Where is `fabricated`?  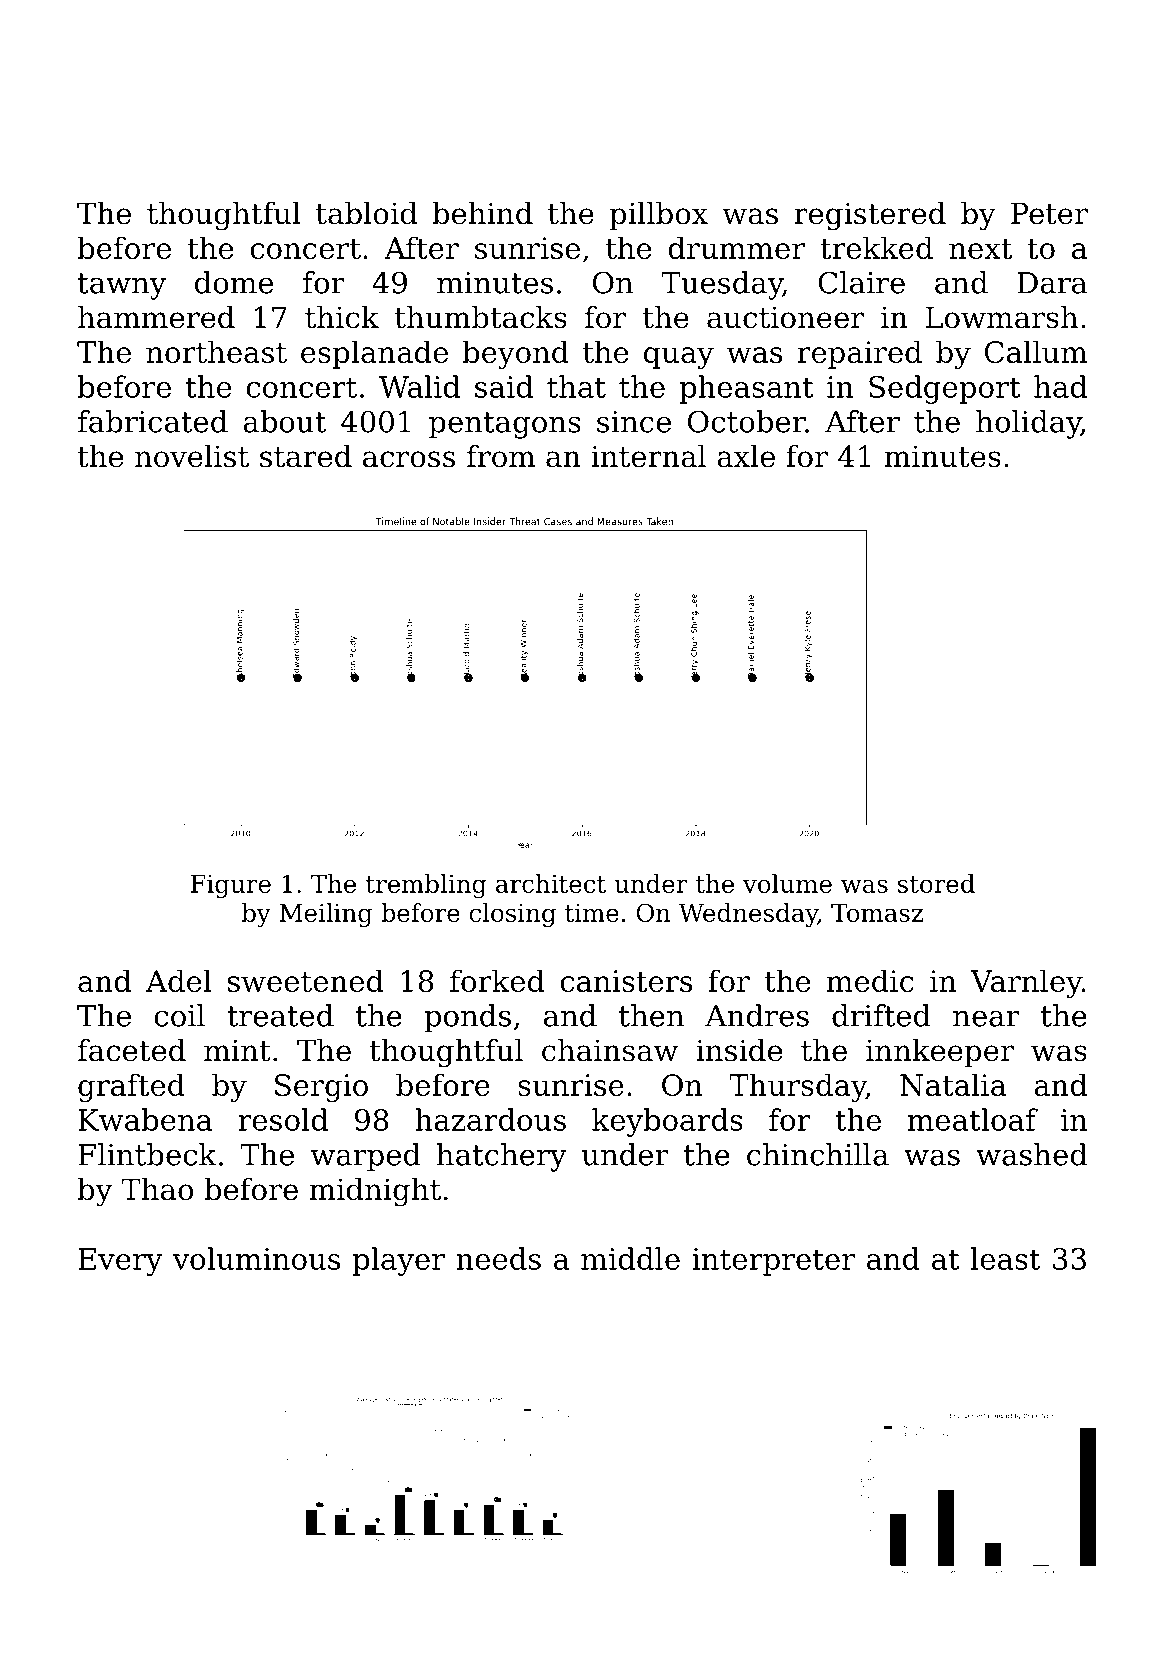
fabricated is located at coordinates (153, 421).
